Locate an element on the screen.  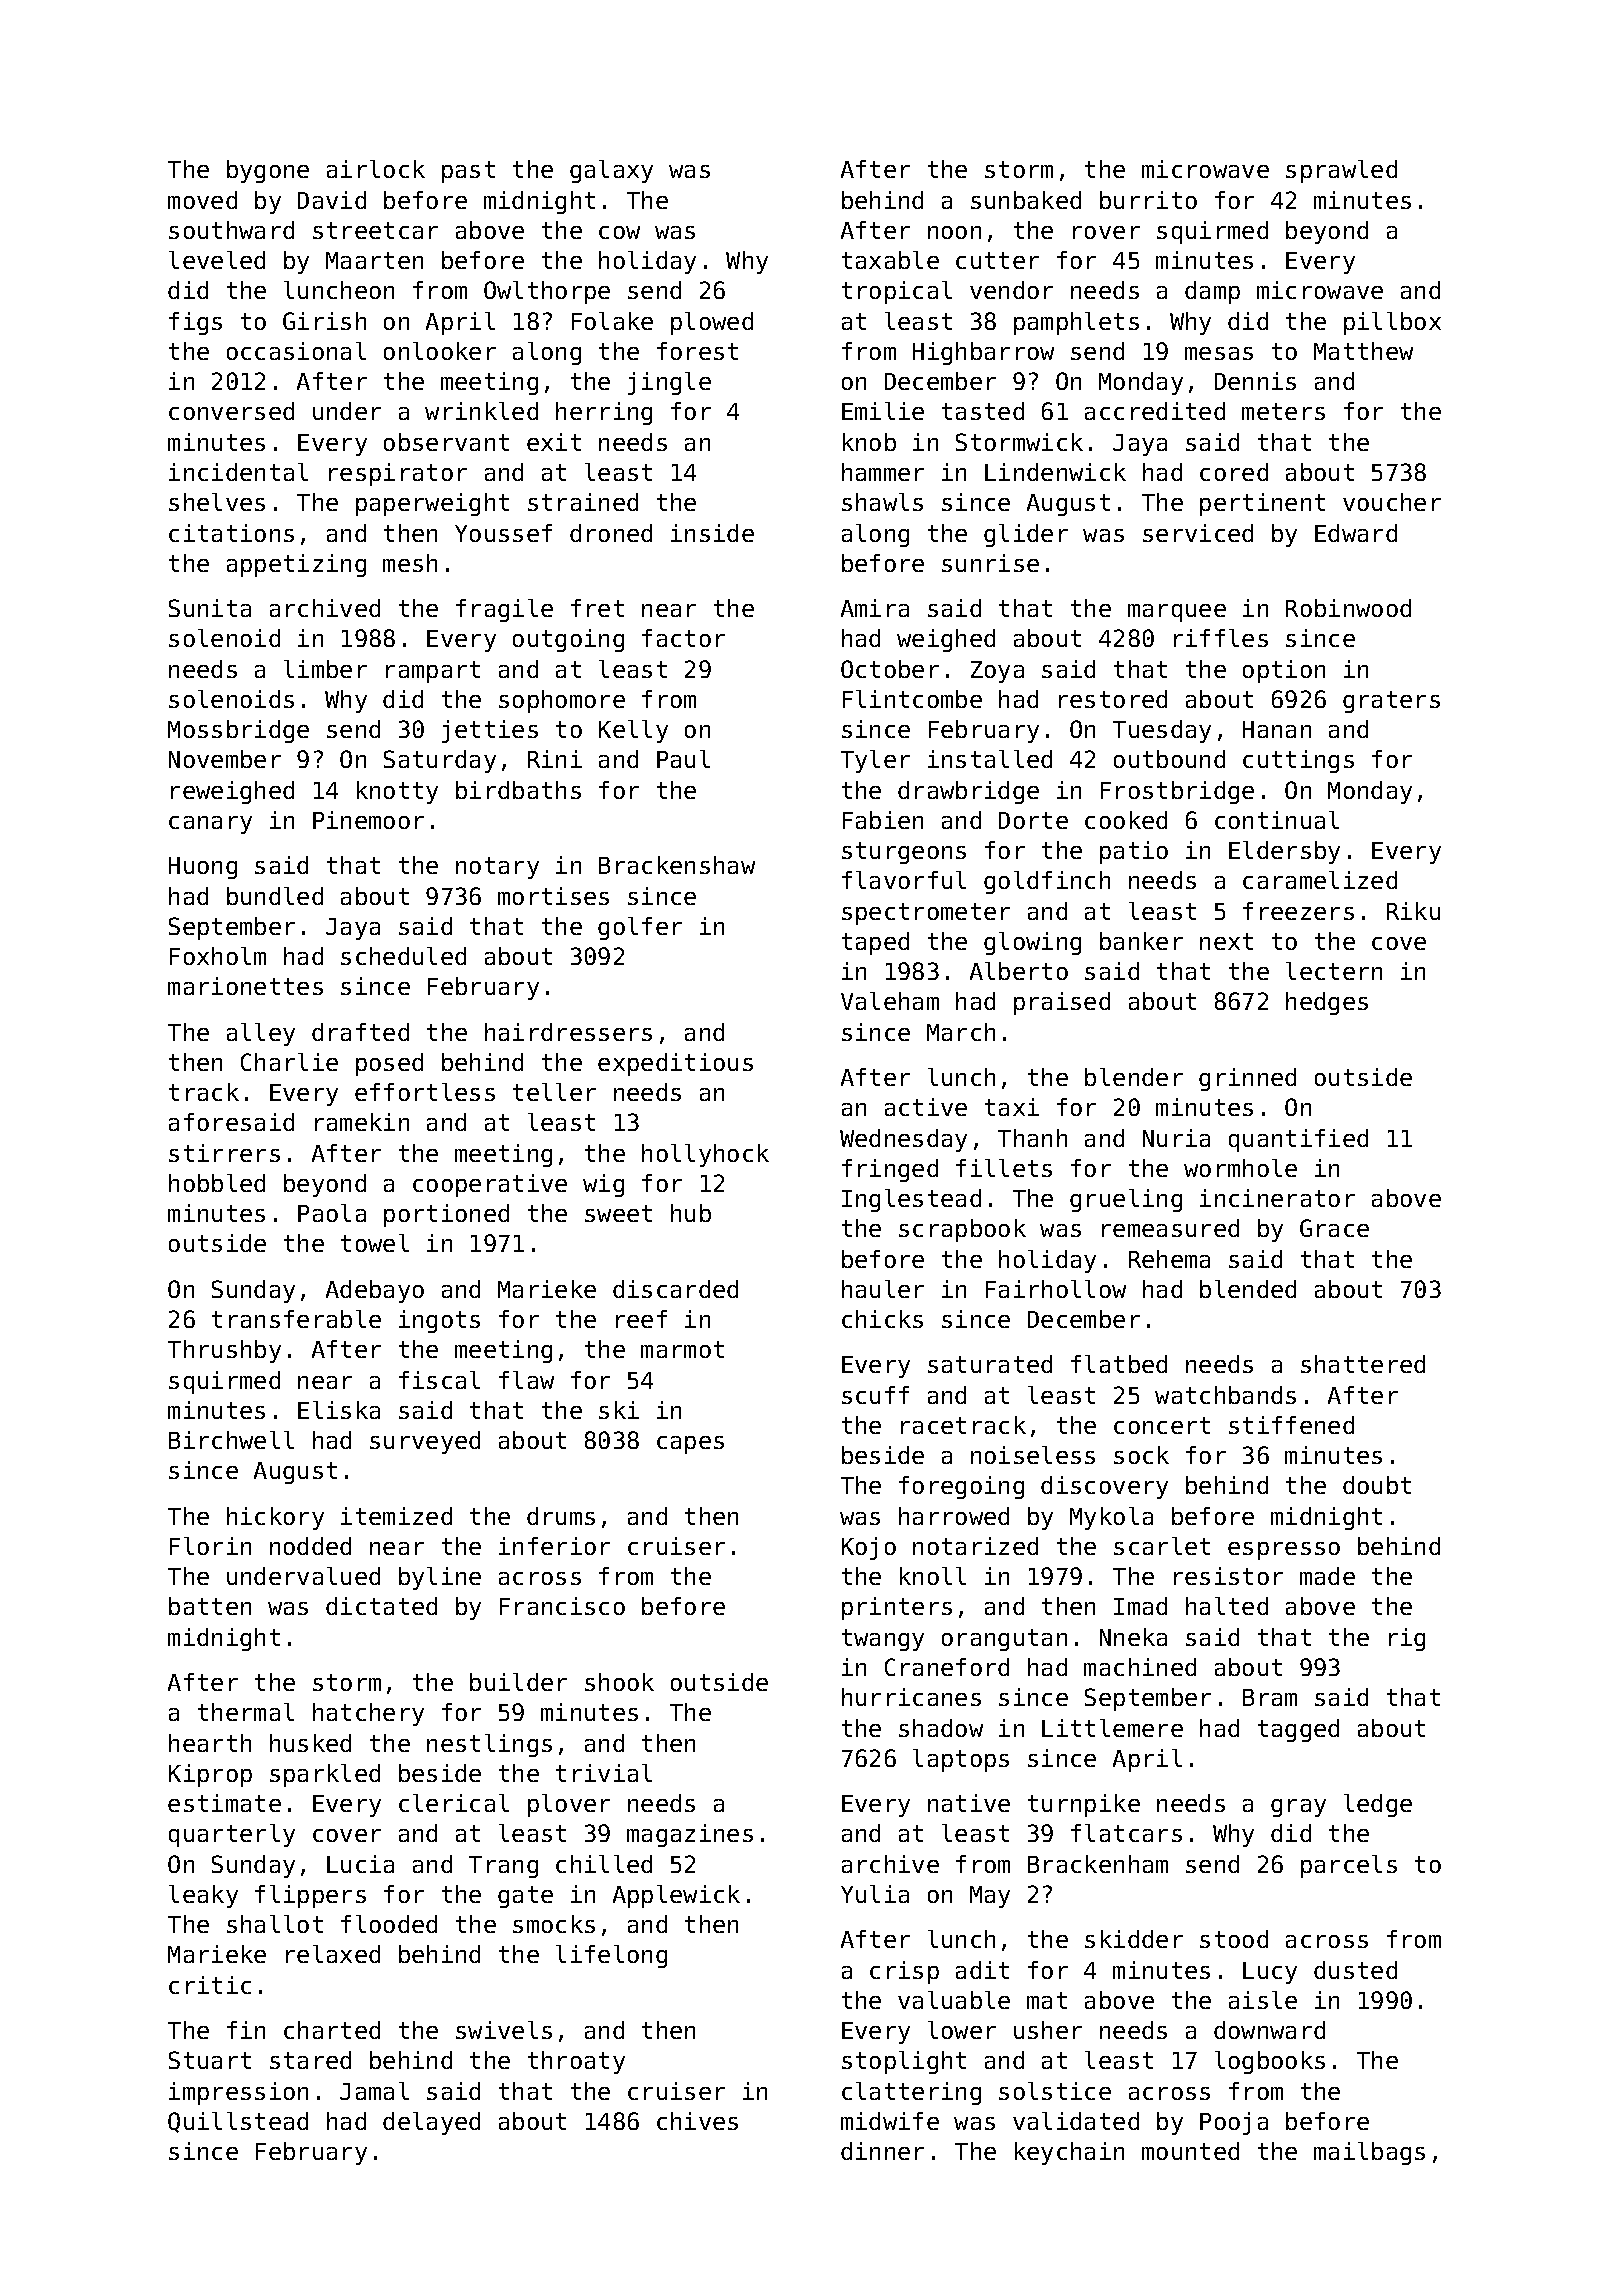
posed is located at coordinates (389, 1064).
